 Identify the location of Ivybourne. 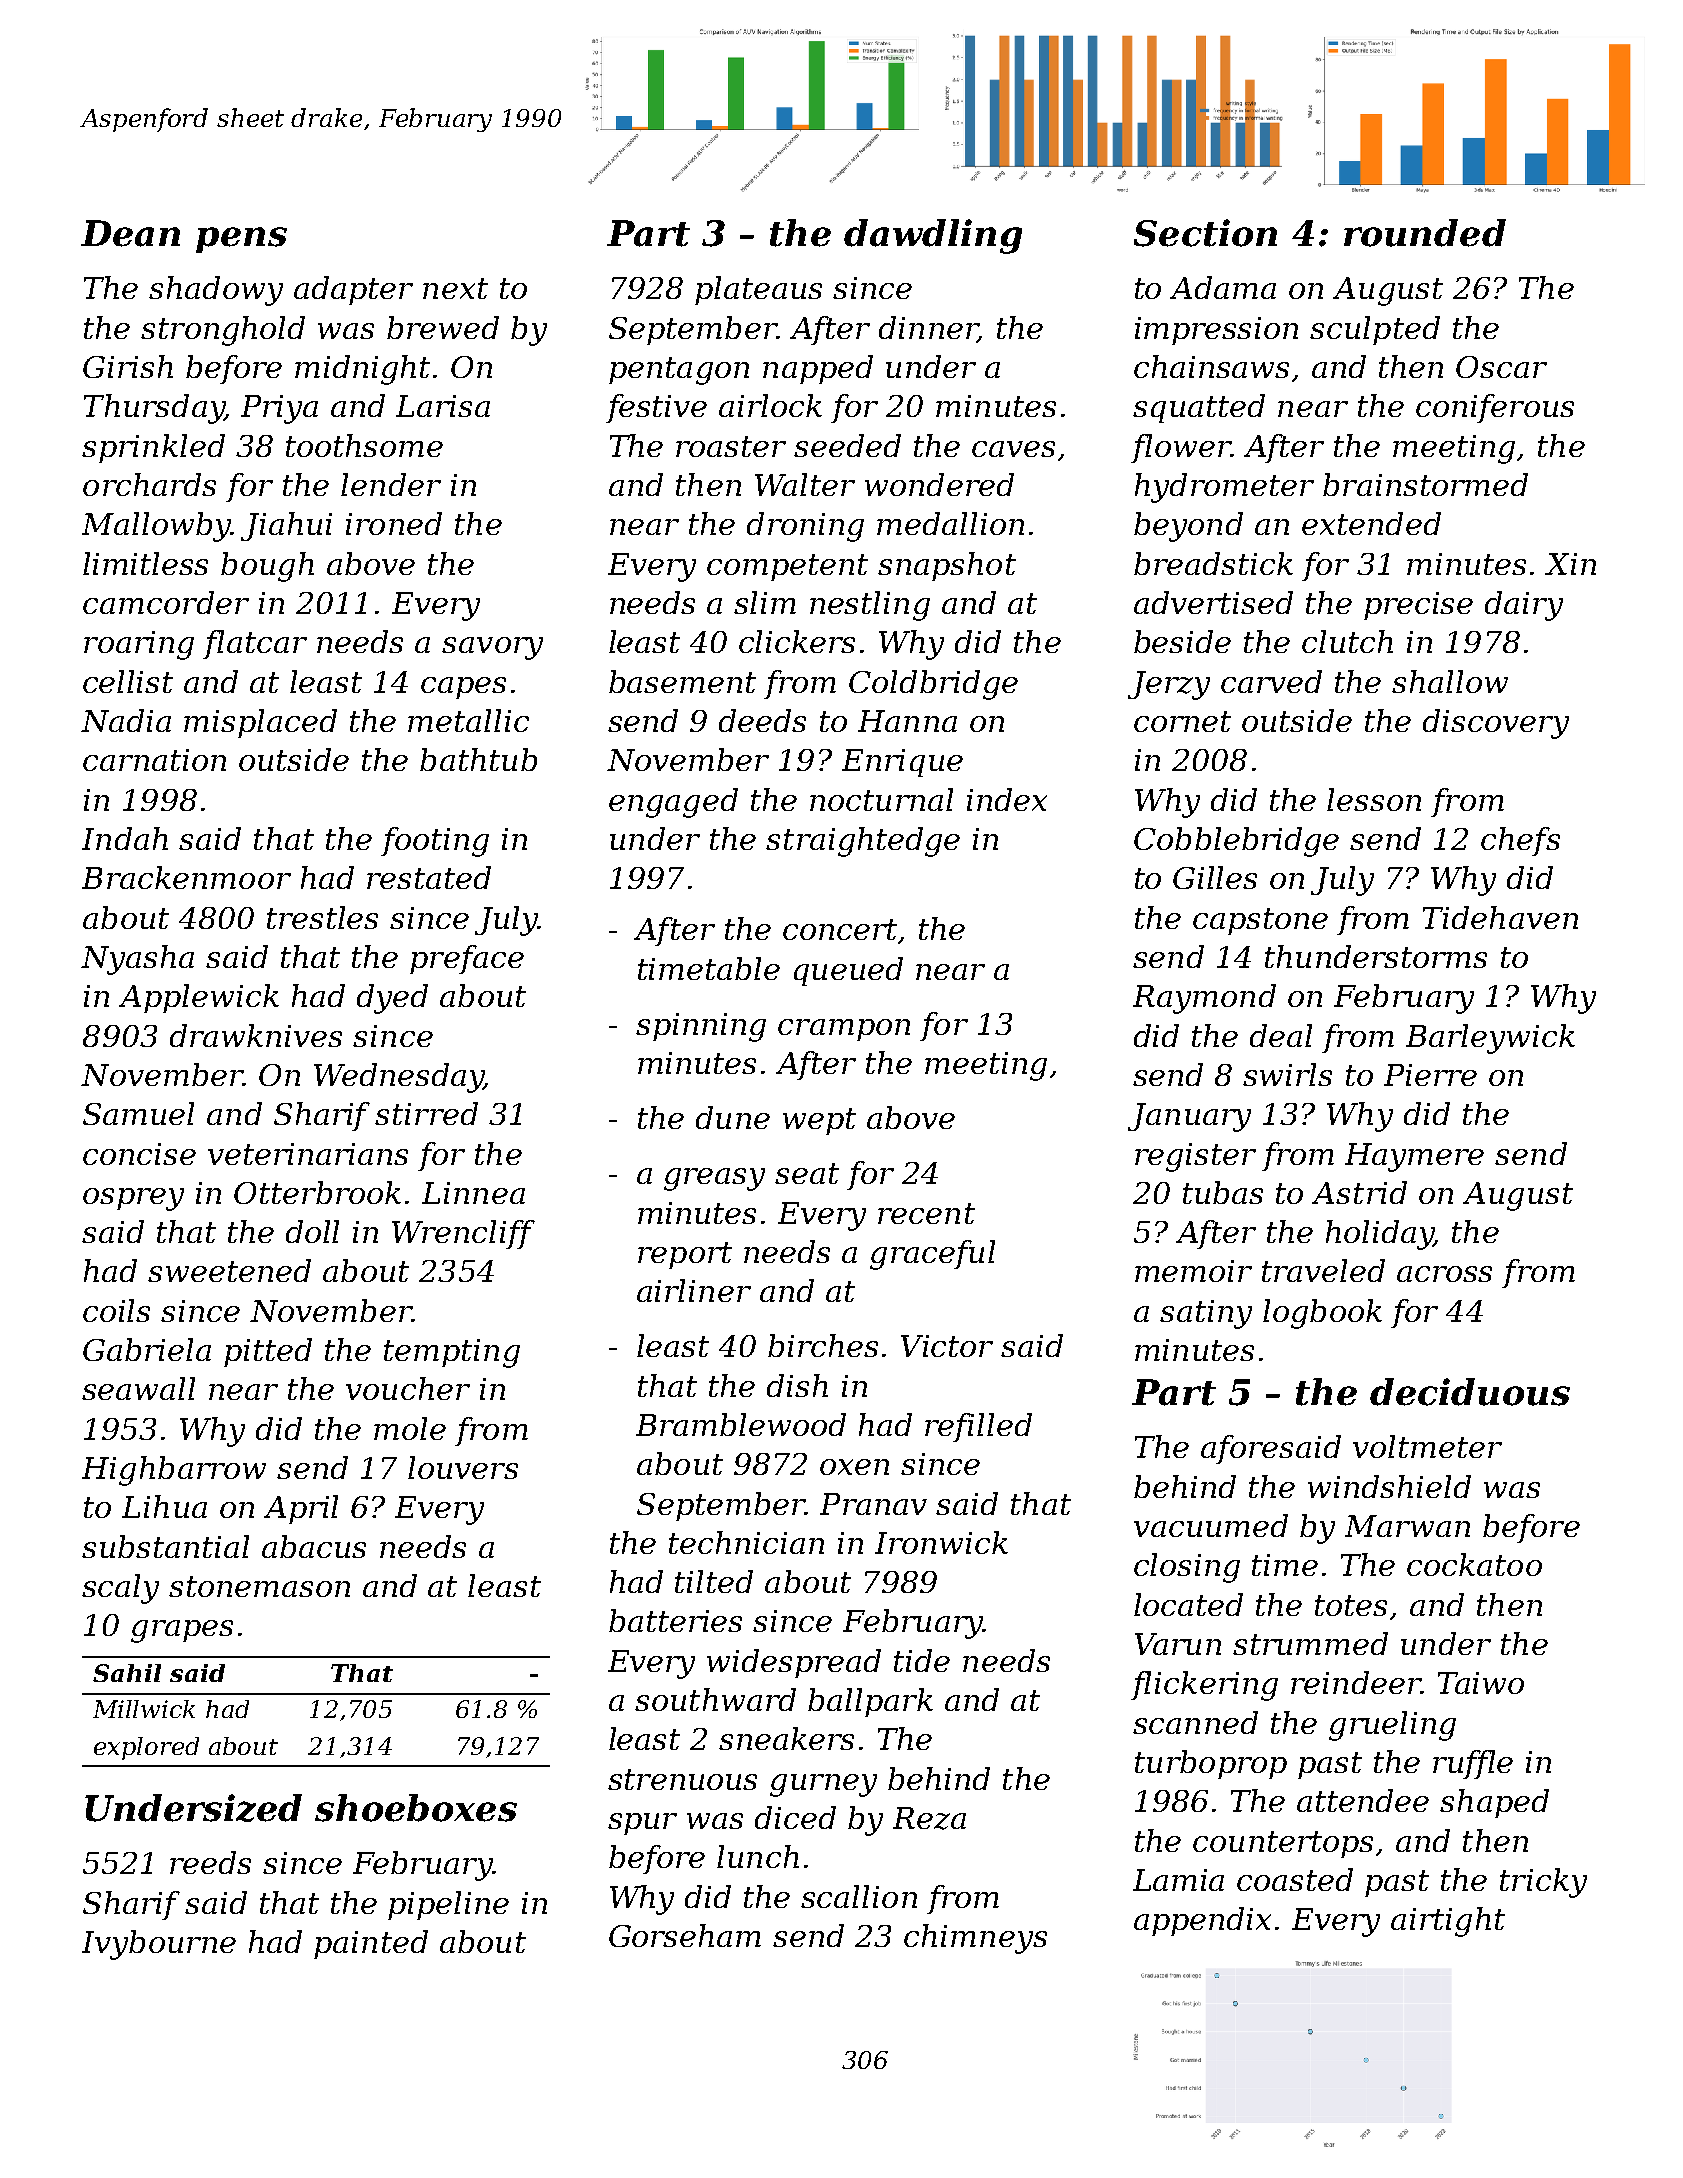
(159, 1945).
